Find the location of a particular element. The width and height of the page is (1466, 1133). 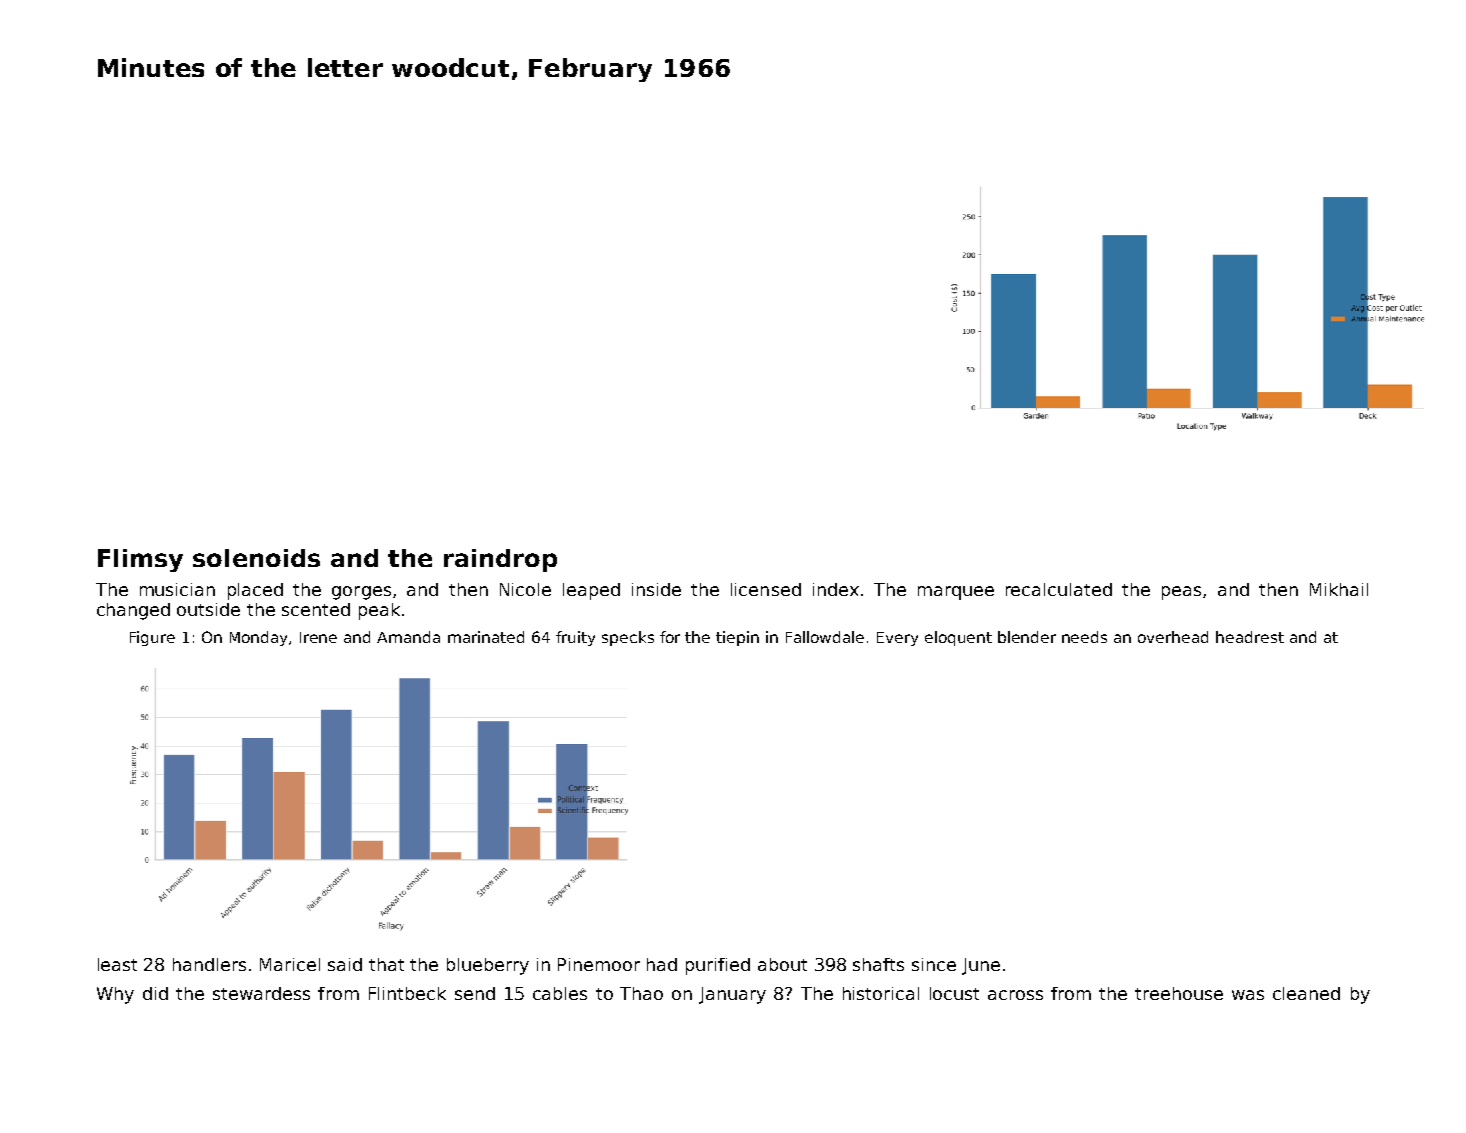

least is located at coordinates (117, 964).
